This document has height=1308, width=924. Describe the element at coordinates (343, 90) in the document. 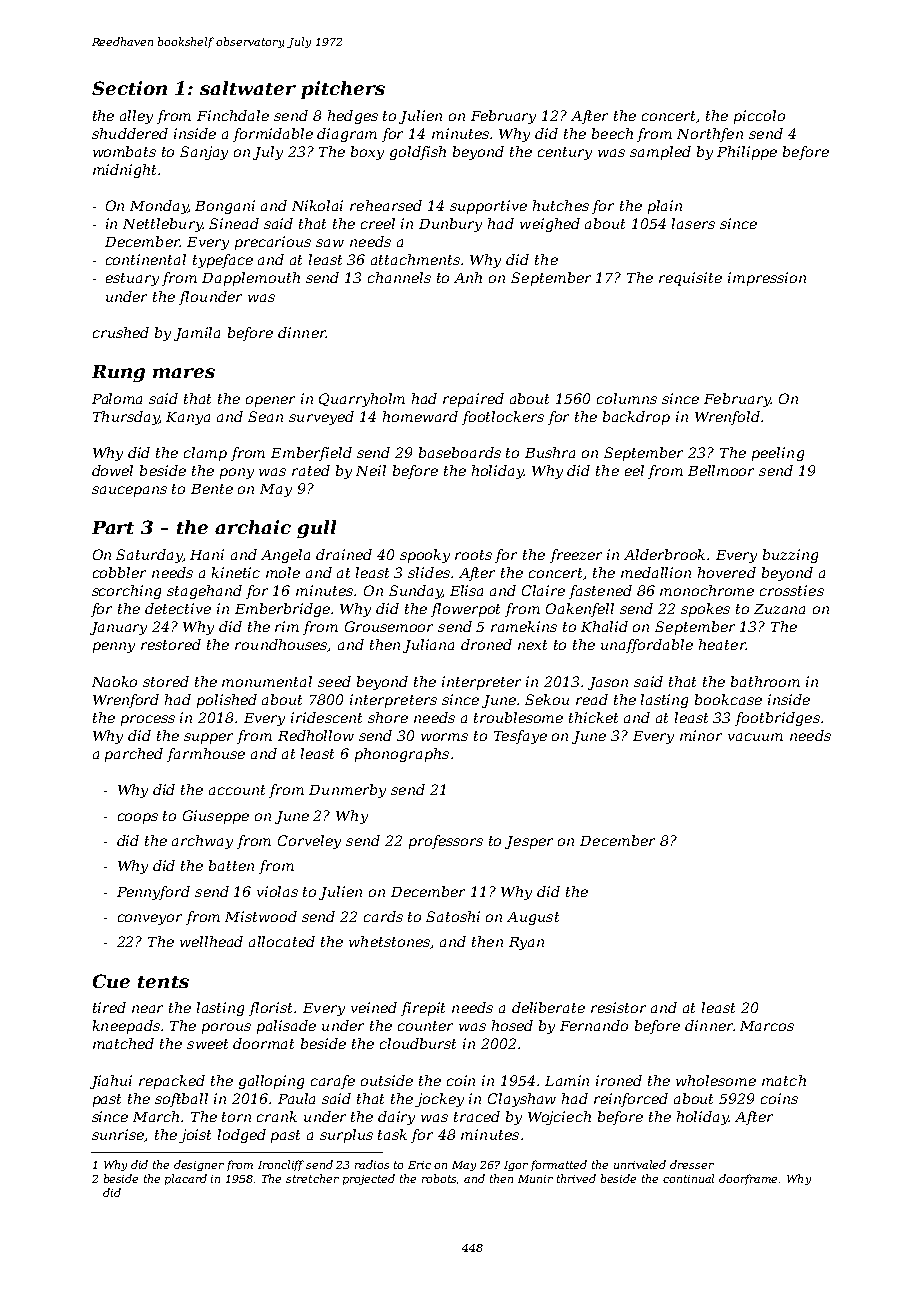

I see `pitchers` at that location.
